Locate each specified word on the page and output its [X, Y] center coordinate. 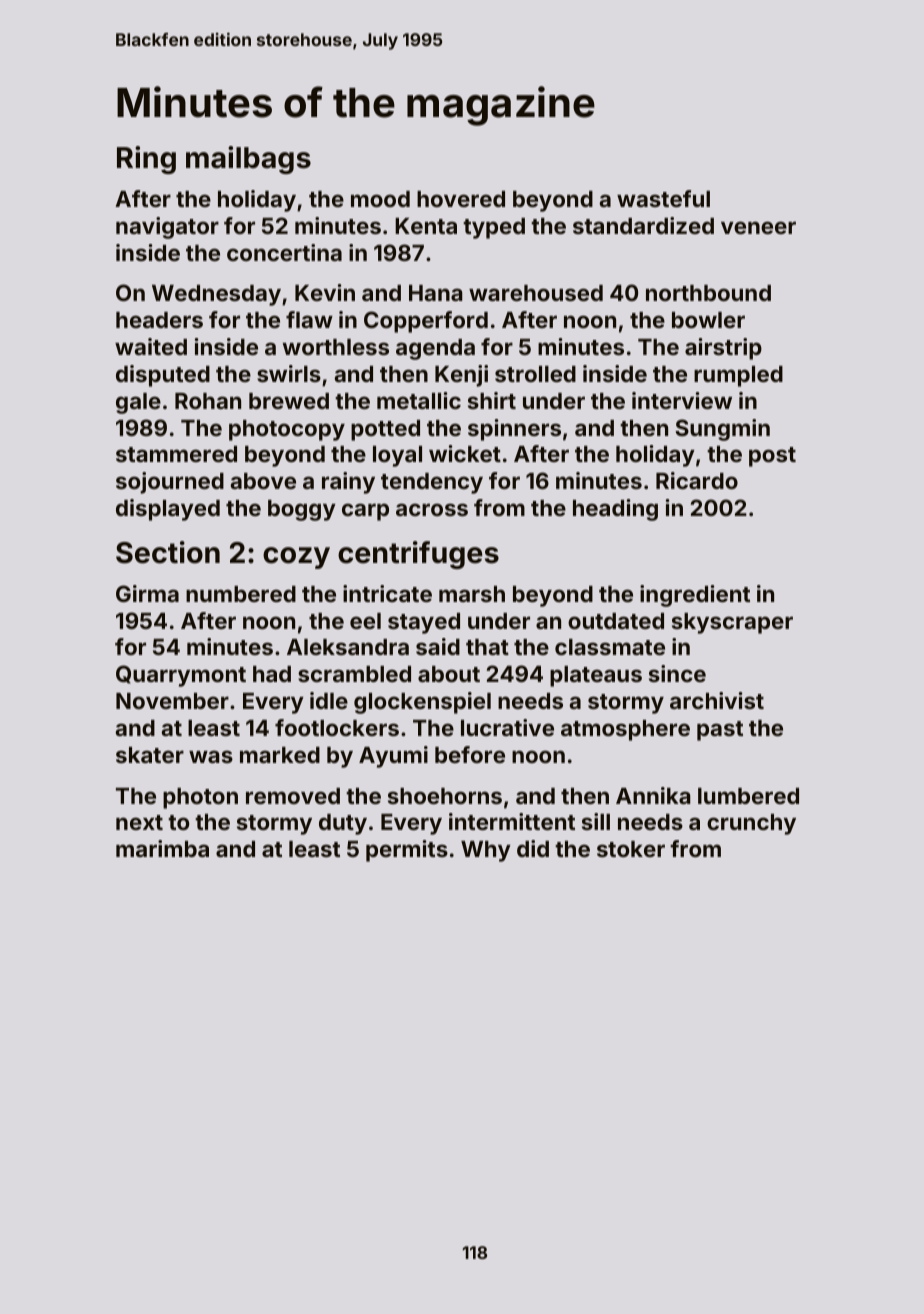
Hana [436, 293]
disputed [163, 376]
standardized [643, 225]
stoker [631, 849]
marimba [162, 848]
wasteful [663, 198]
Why [486, 851]
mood [380, 199]
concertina [284, 252]
